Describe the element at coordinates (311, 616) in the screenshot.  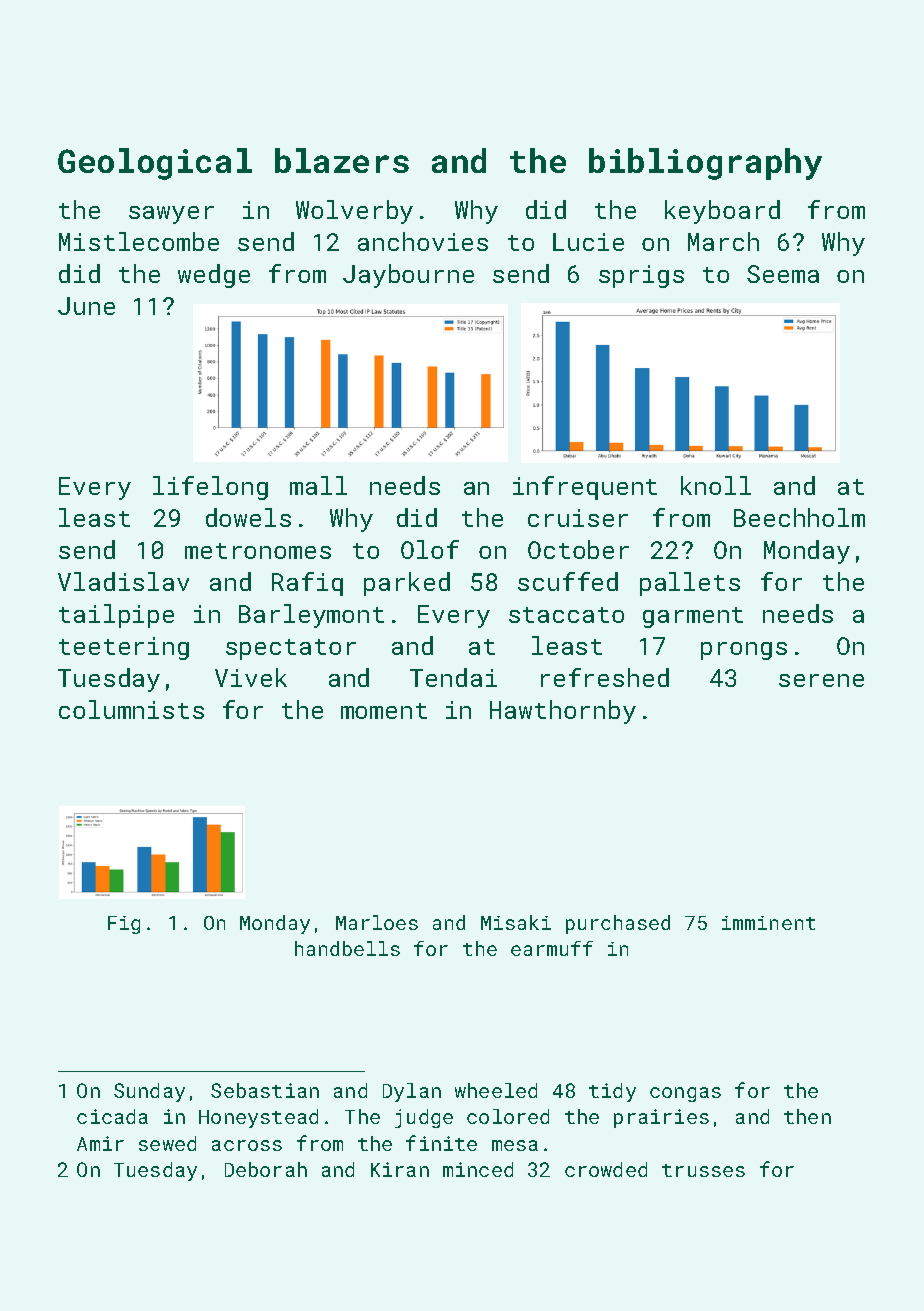
I see `Barleymont` at that location.
